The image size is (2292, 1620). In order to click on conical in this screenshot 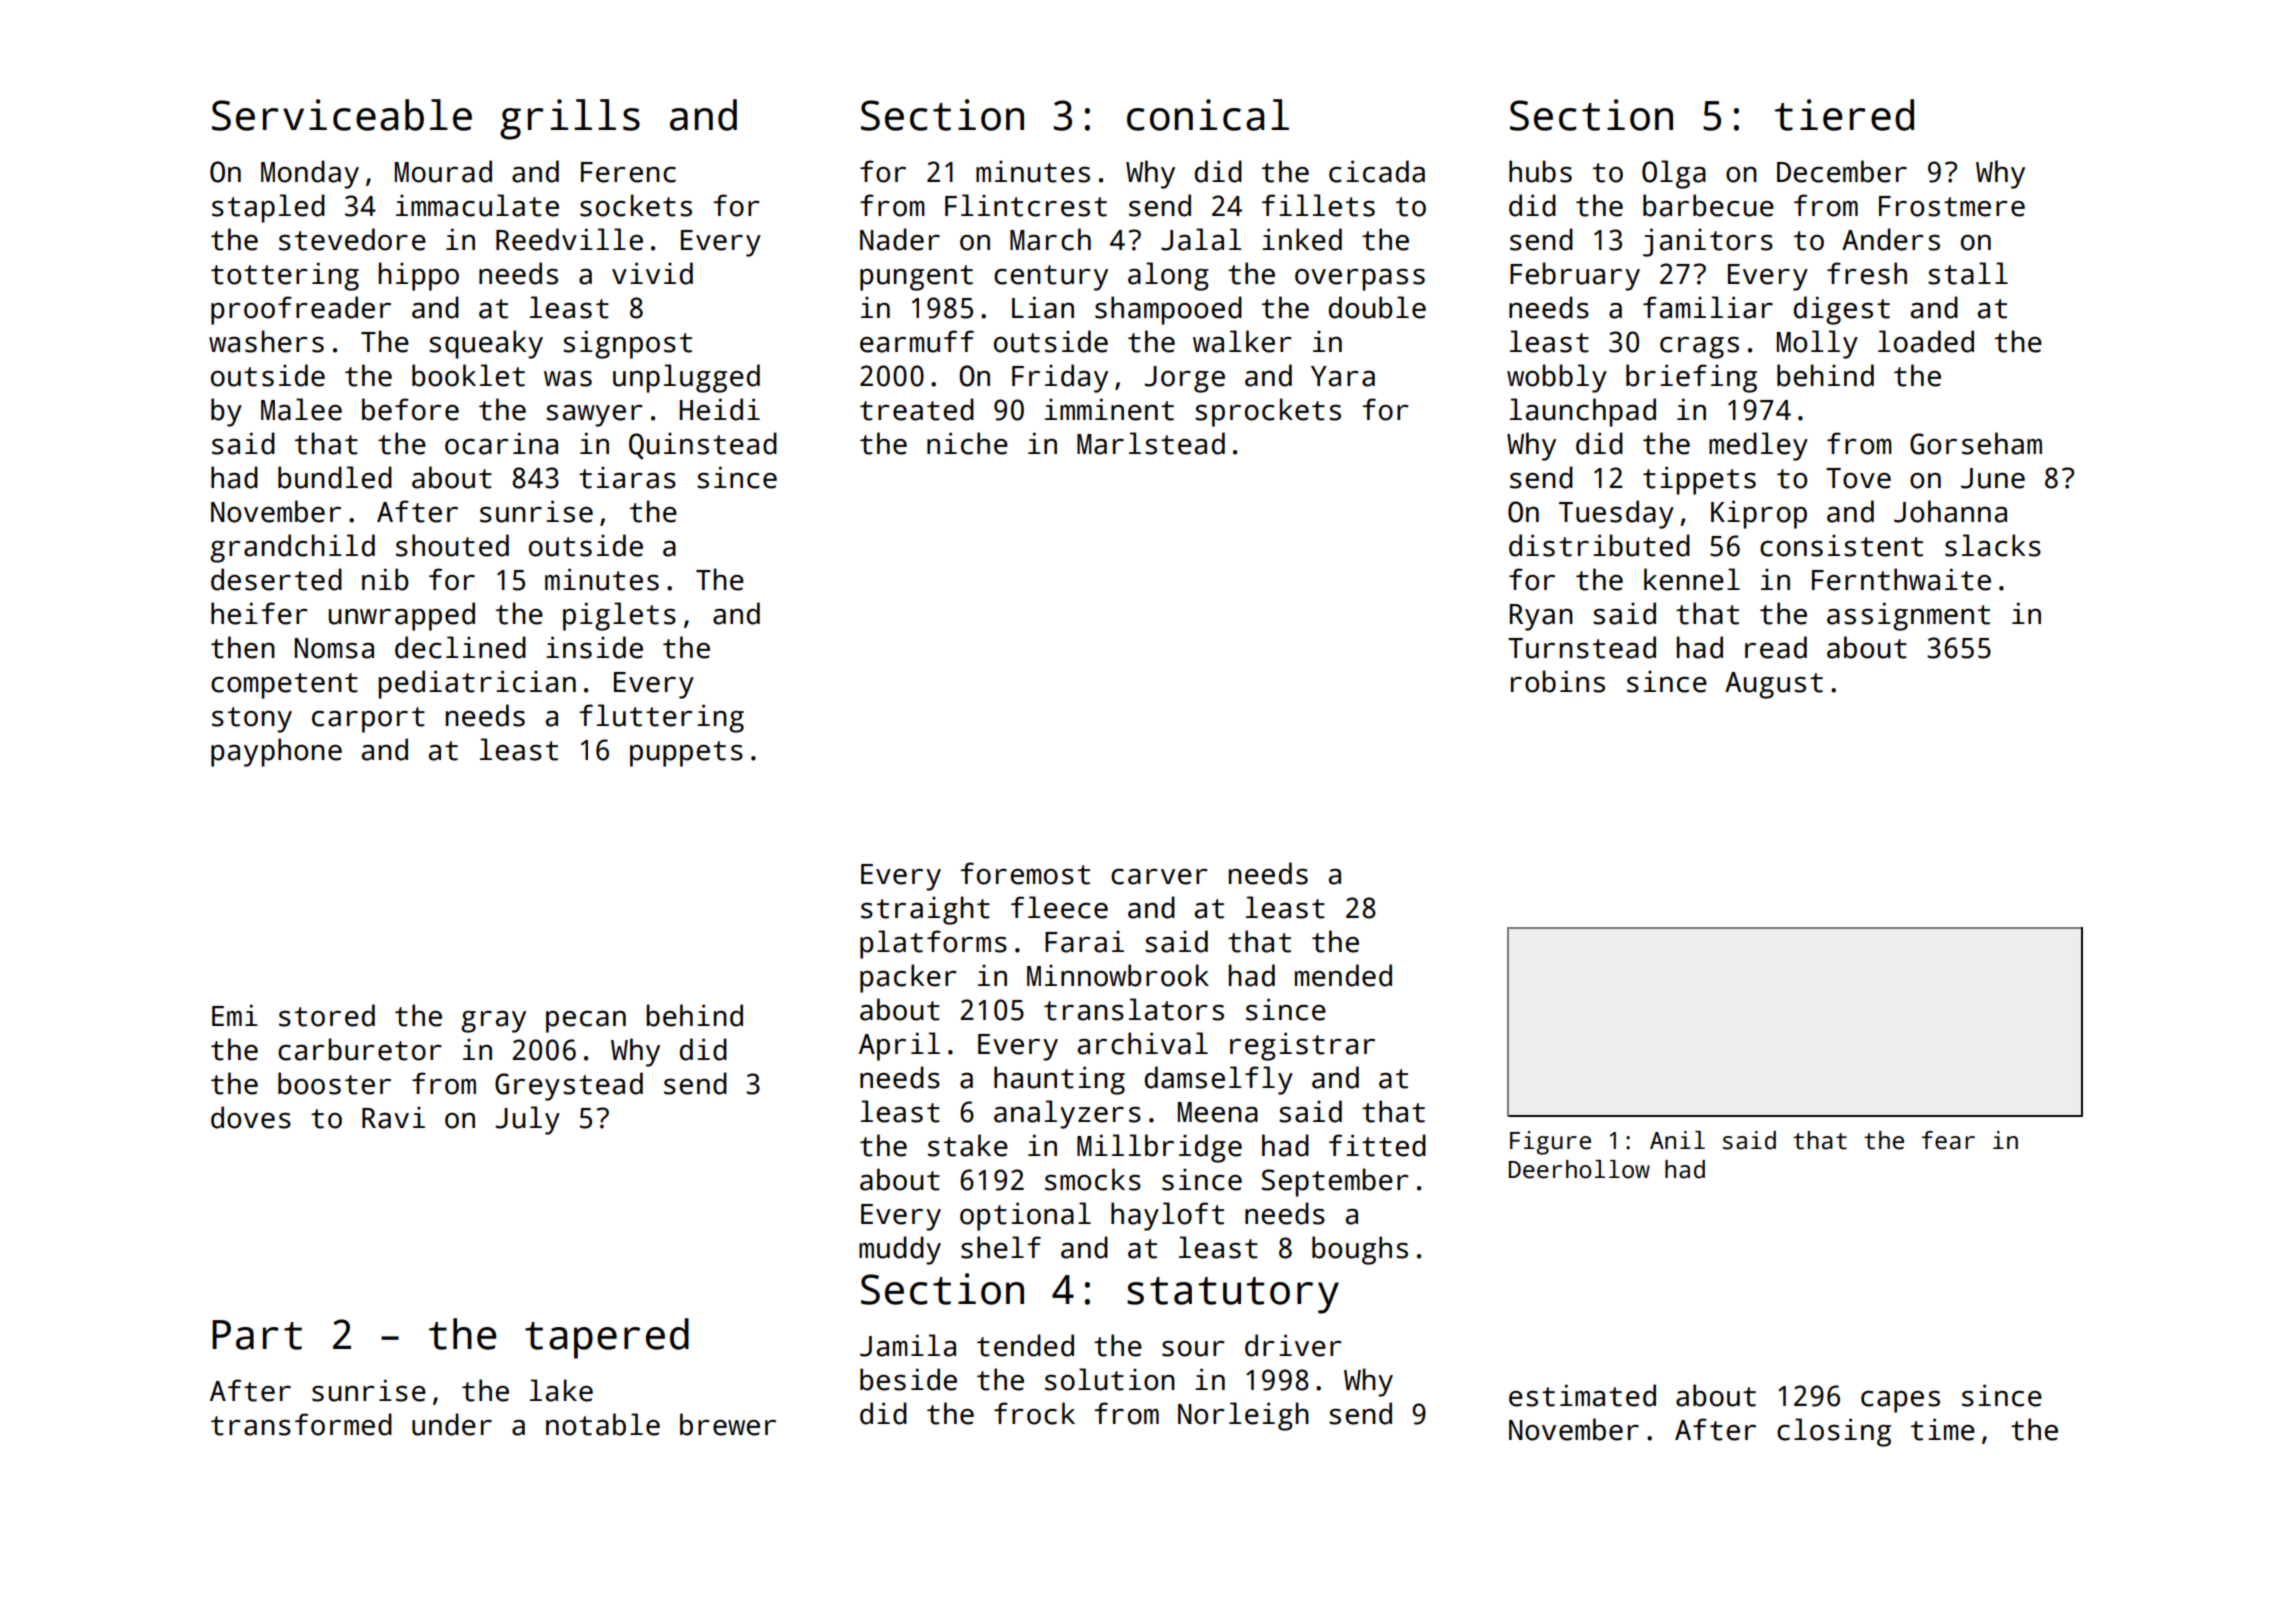, I will do `click(1208, 115)`.
